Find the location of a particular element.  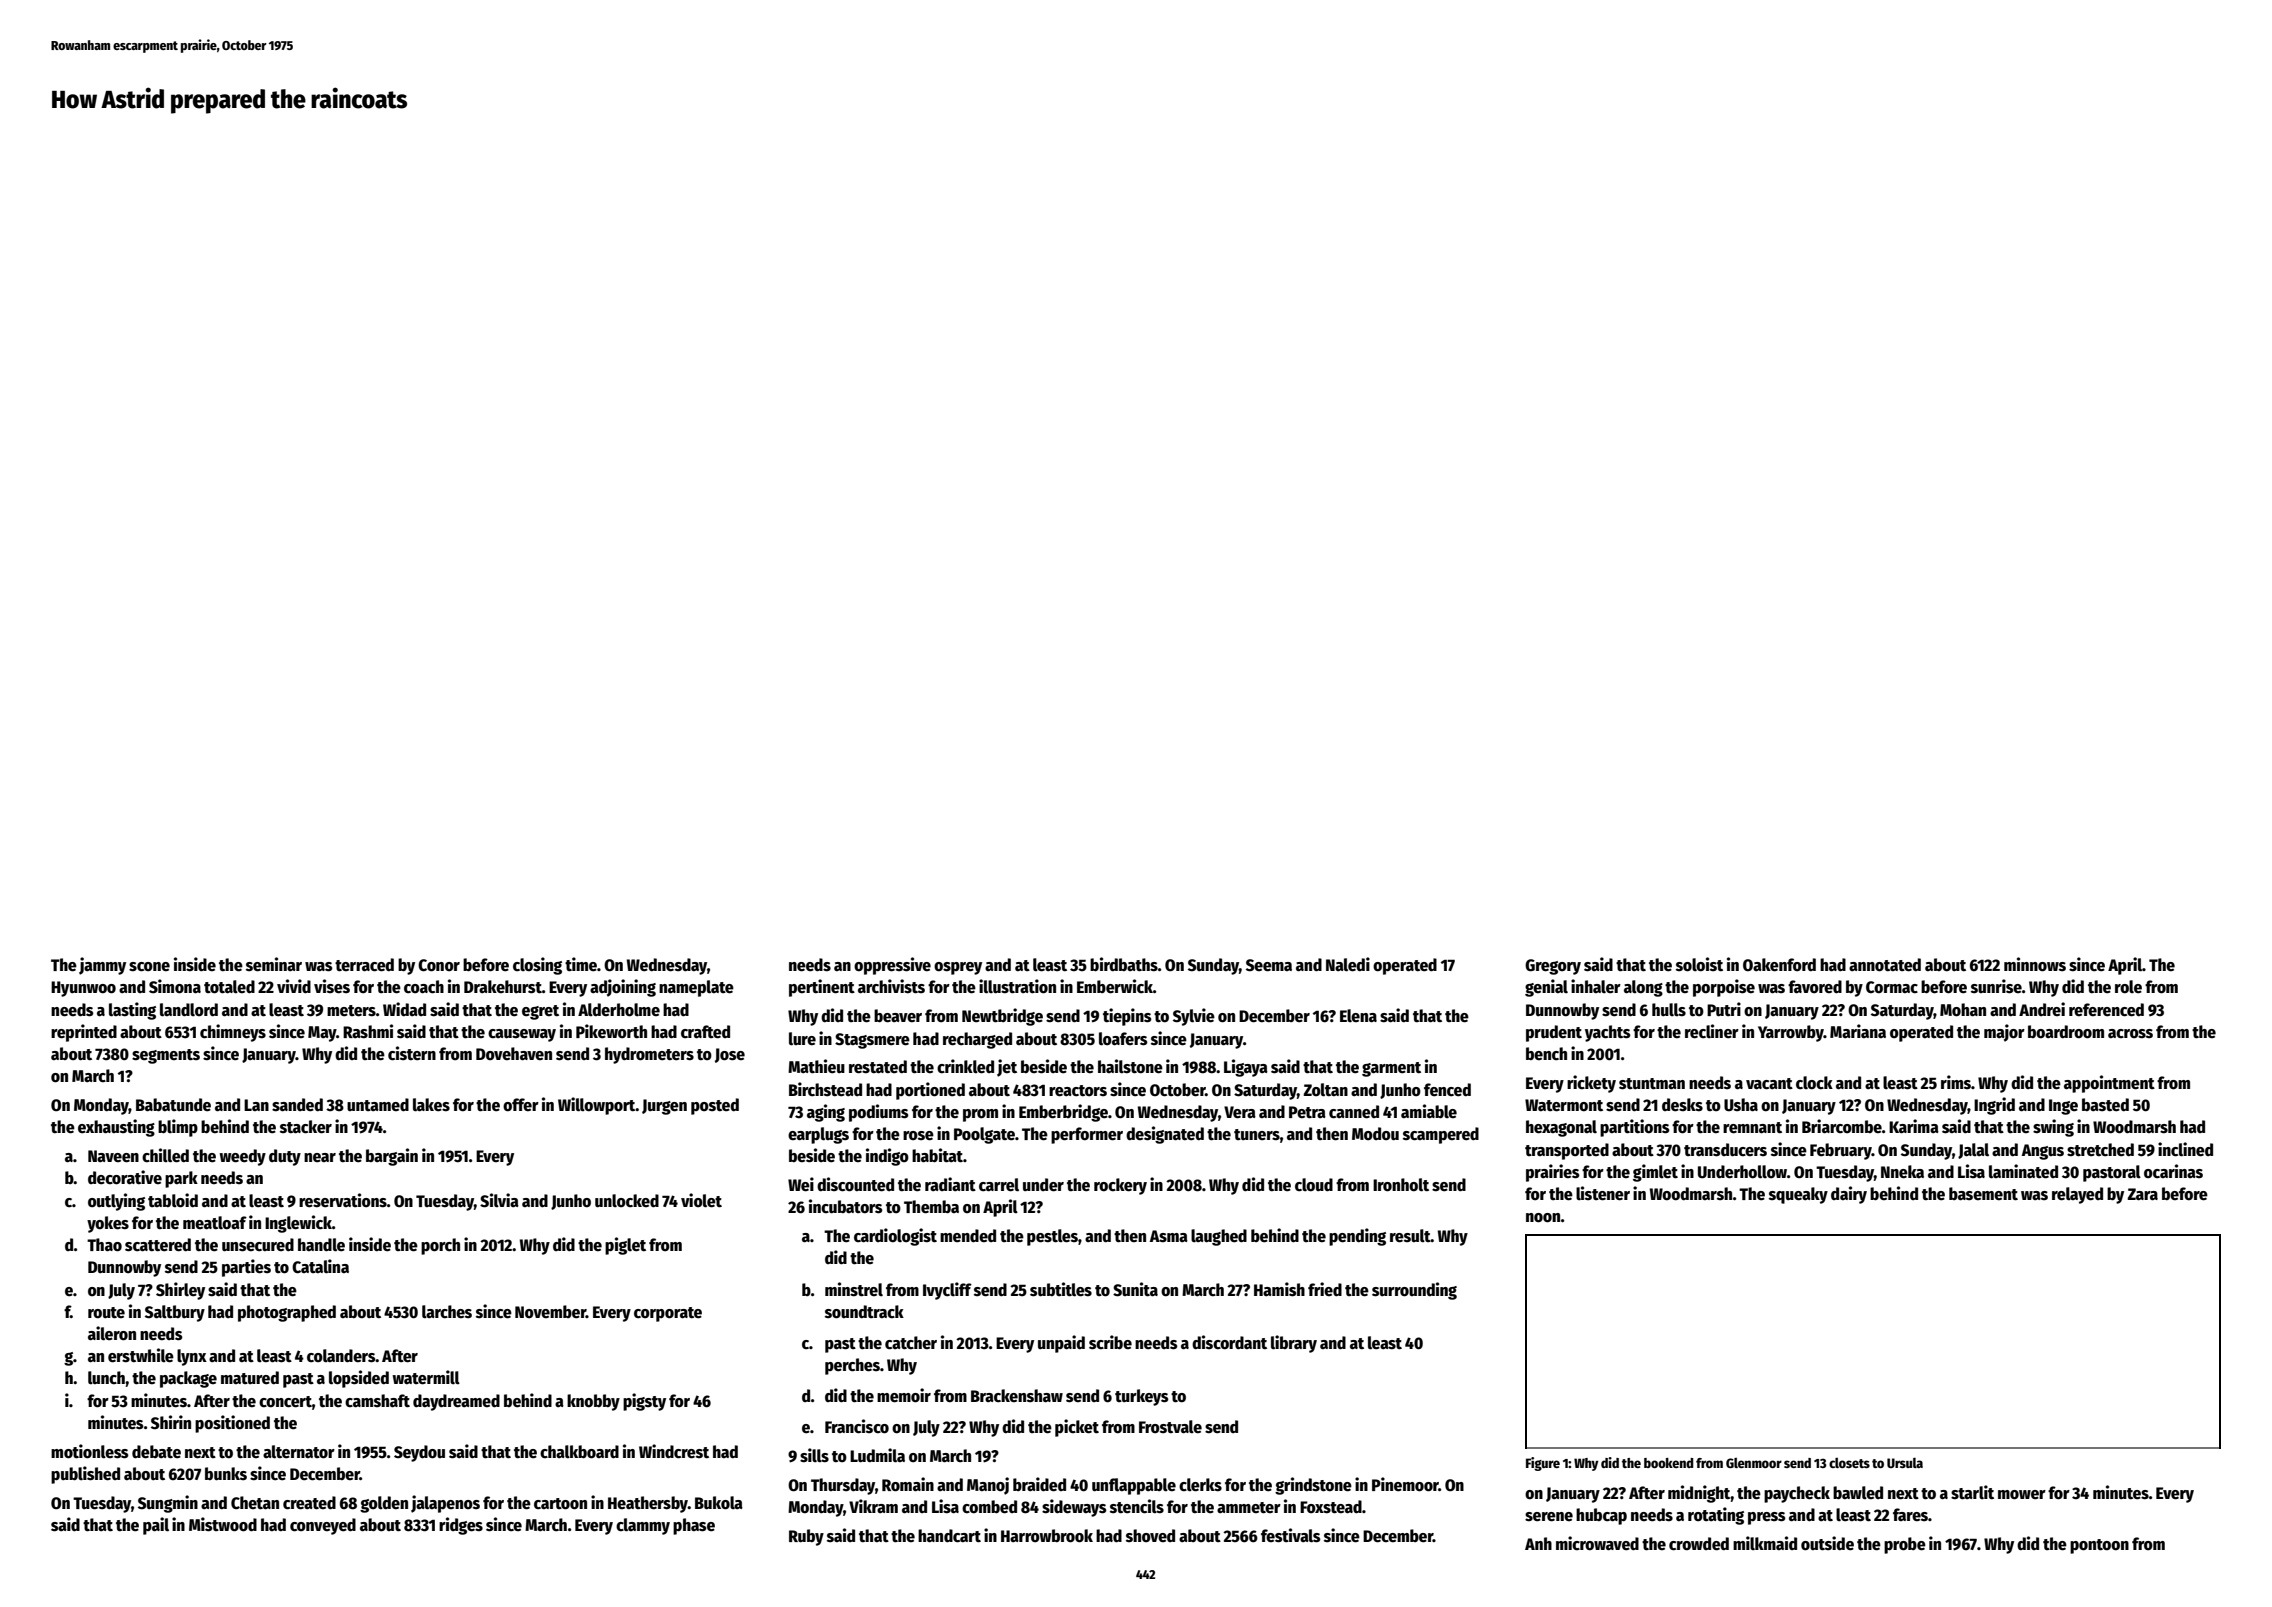

Foxstead is located at coordinates (1331, 1507).
